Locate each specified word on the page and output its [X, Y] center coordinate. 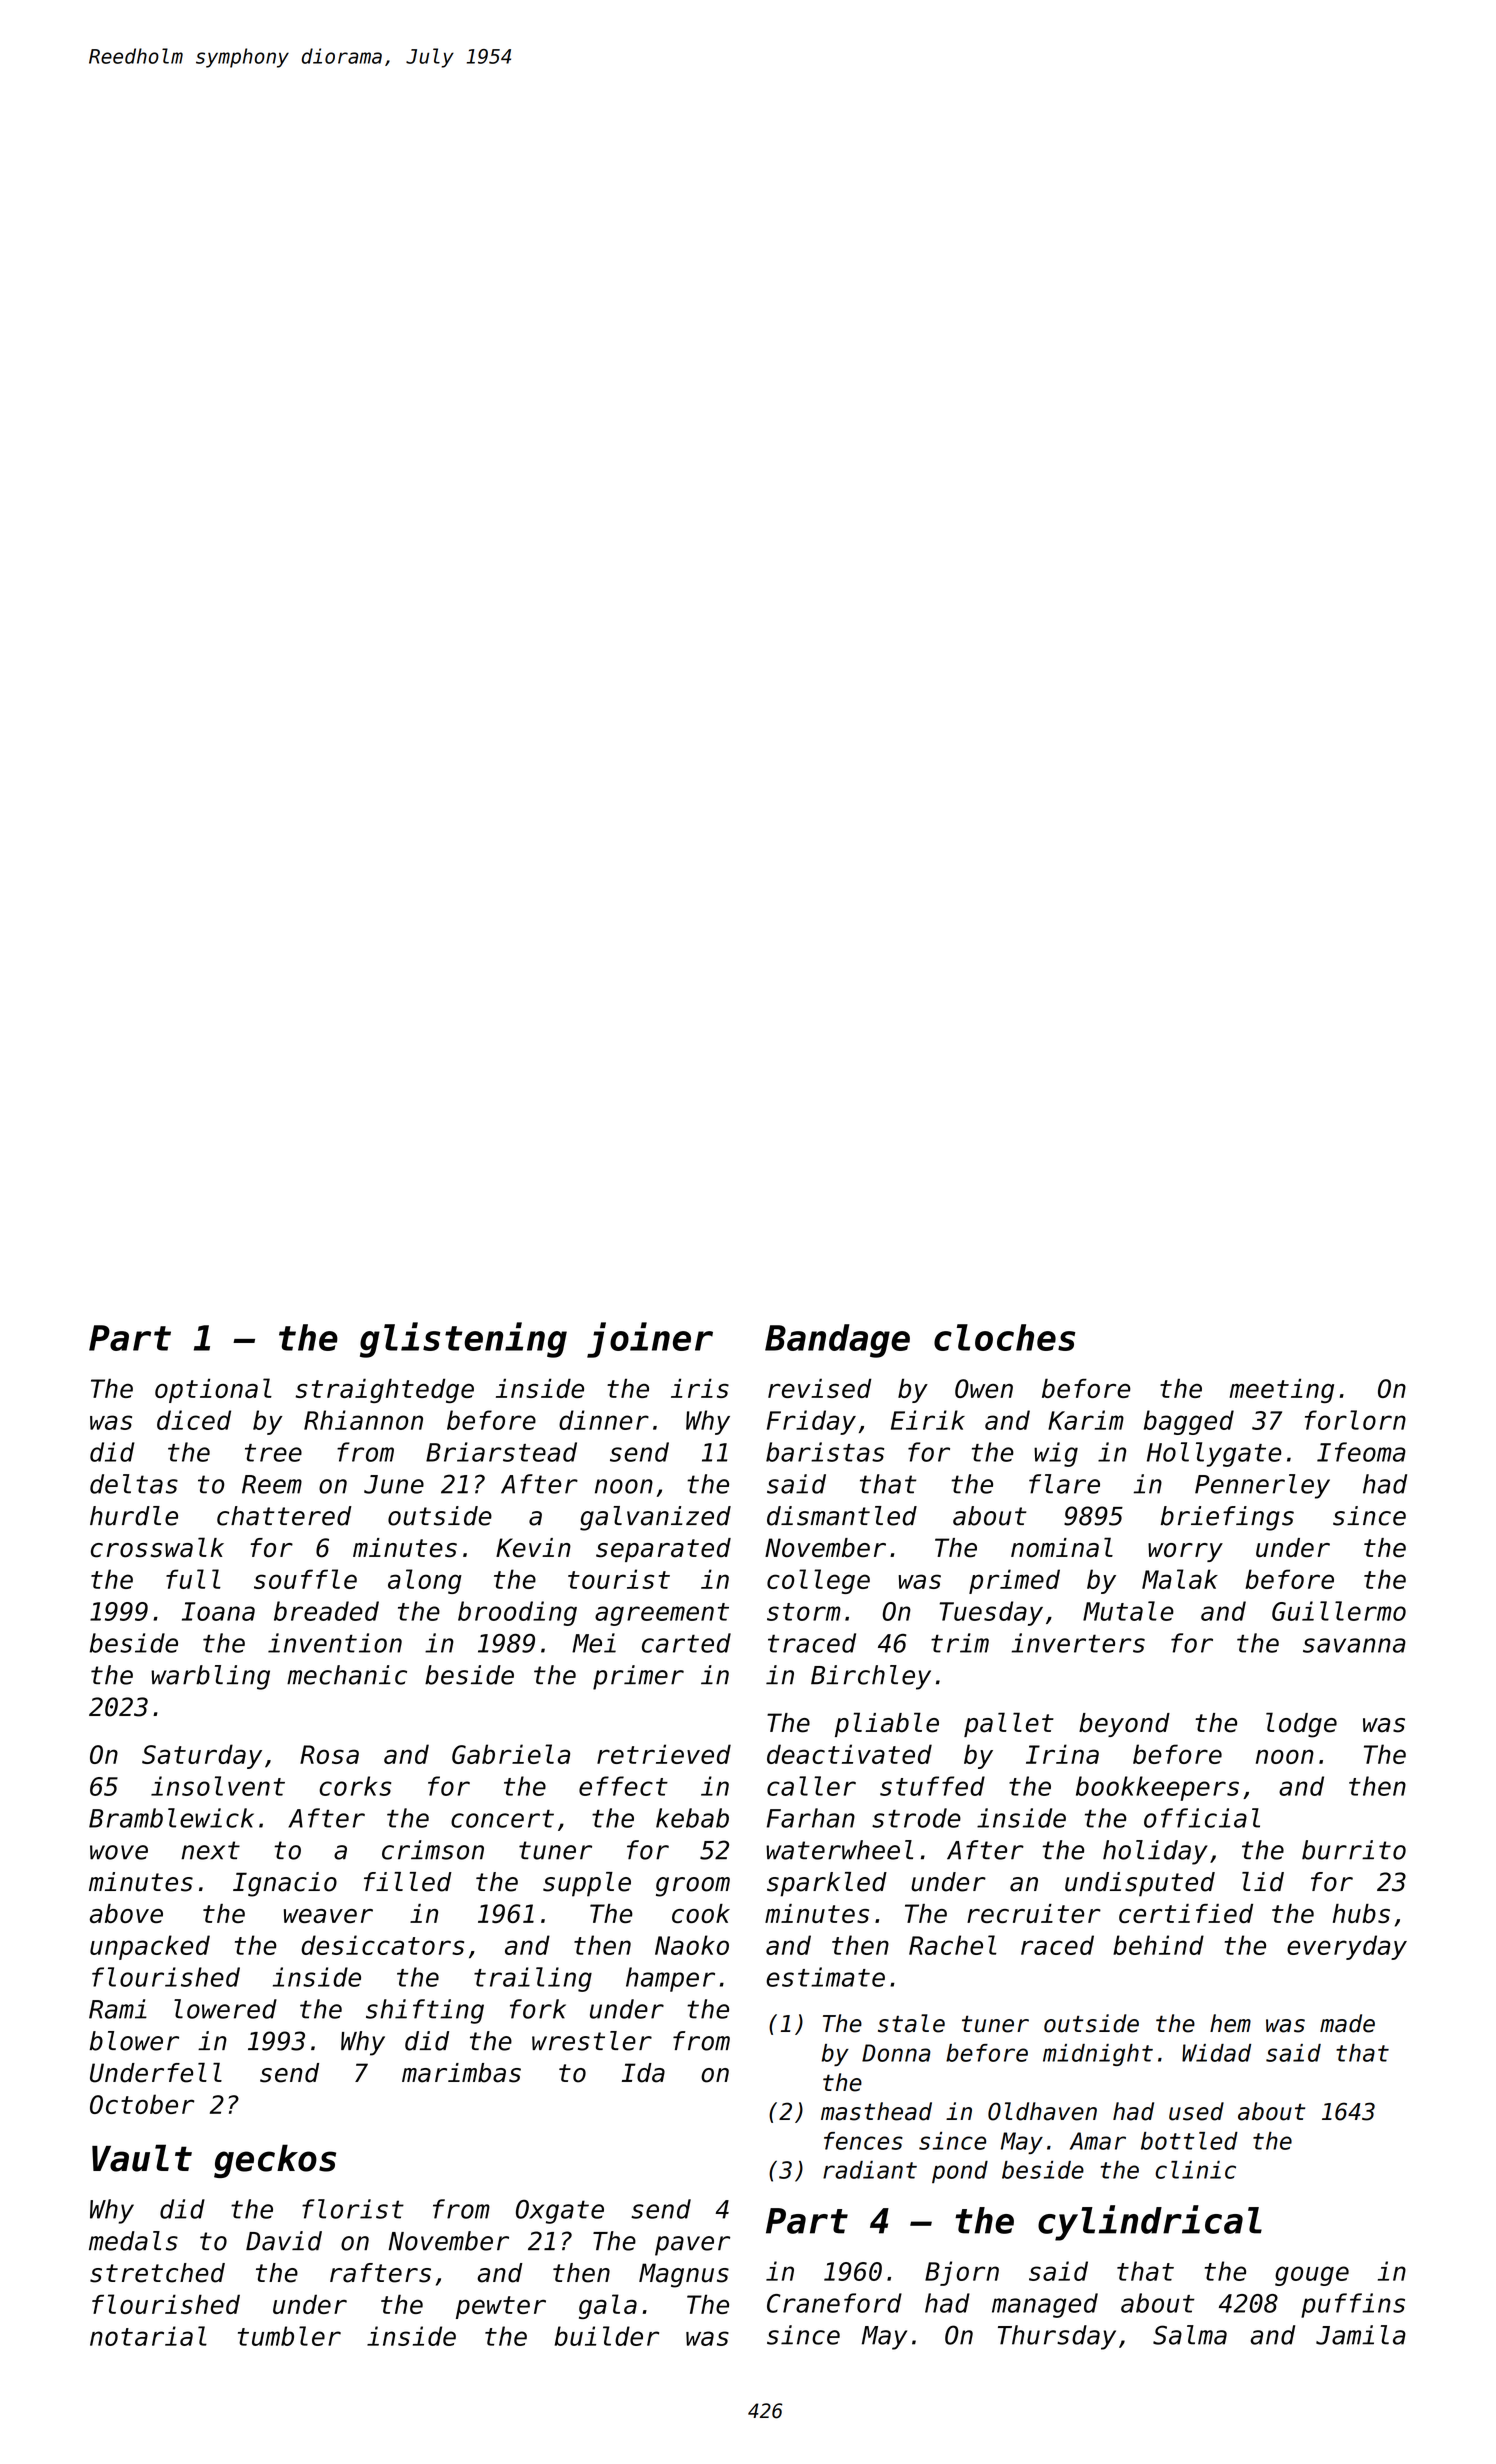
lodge [1301, 1725]
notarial [148, 2336]
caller [811, 1786]
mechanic [347, 1675]
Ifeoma [1361, 1452]
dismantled [842, 1516]
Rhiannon [363, 1420]
